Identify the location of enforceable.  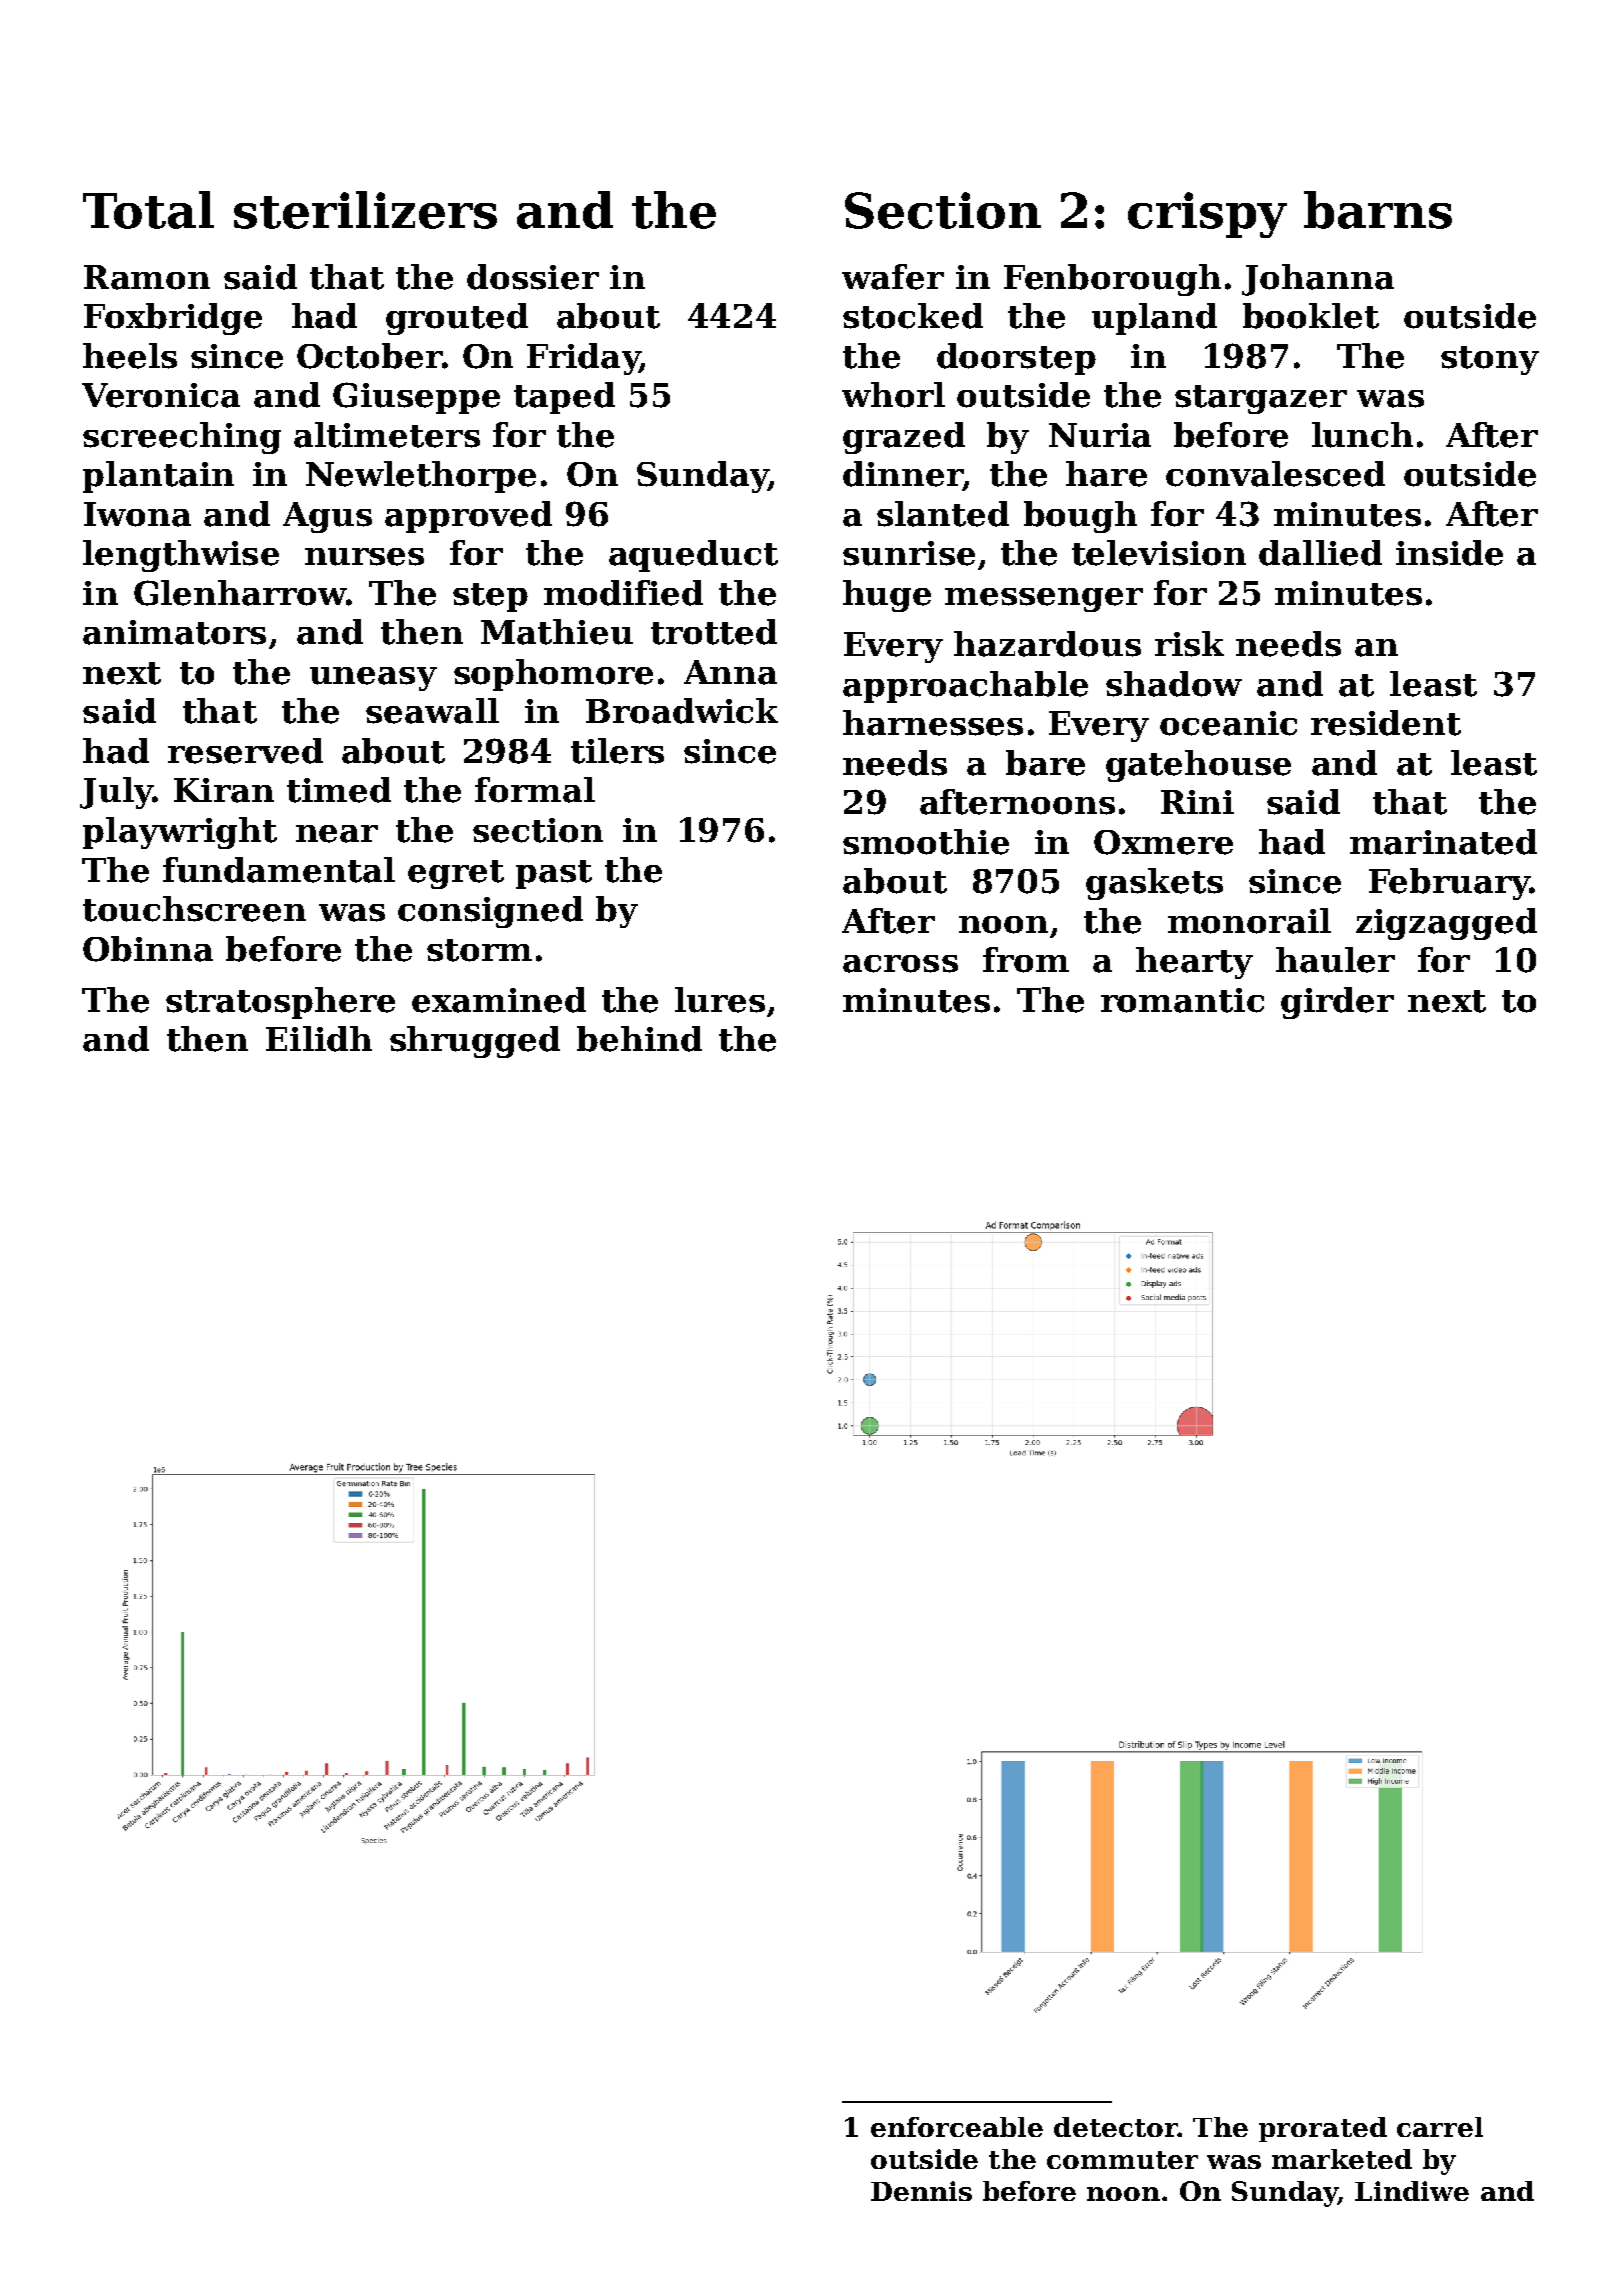
(957, 2127).
